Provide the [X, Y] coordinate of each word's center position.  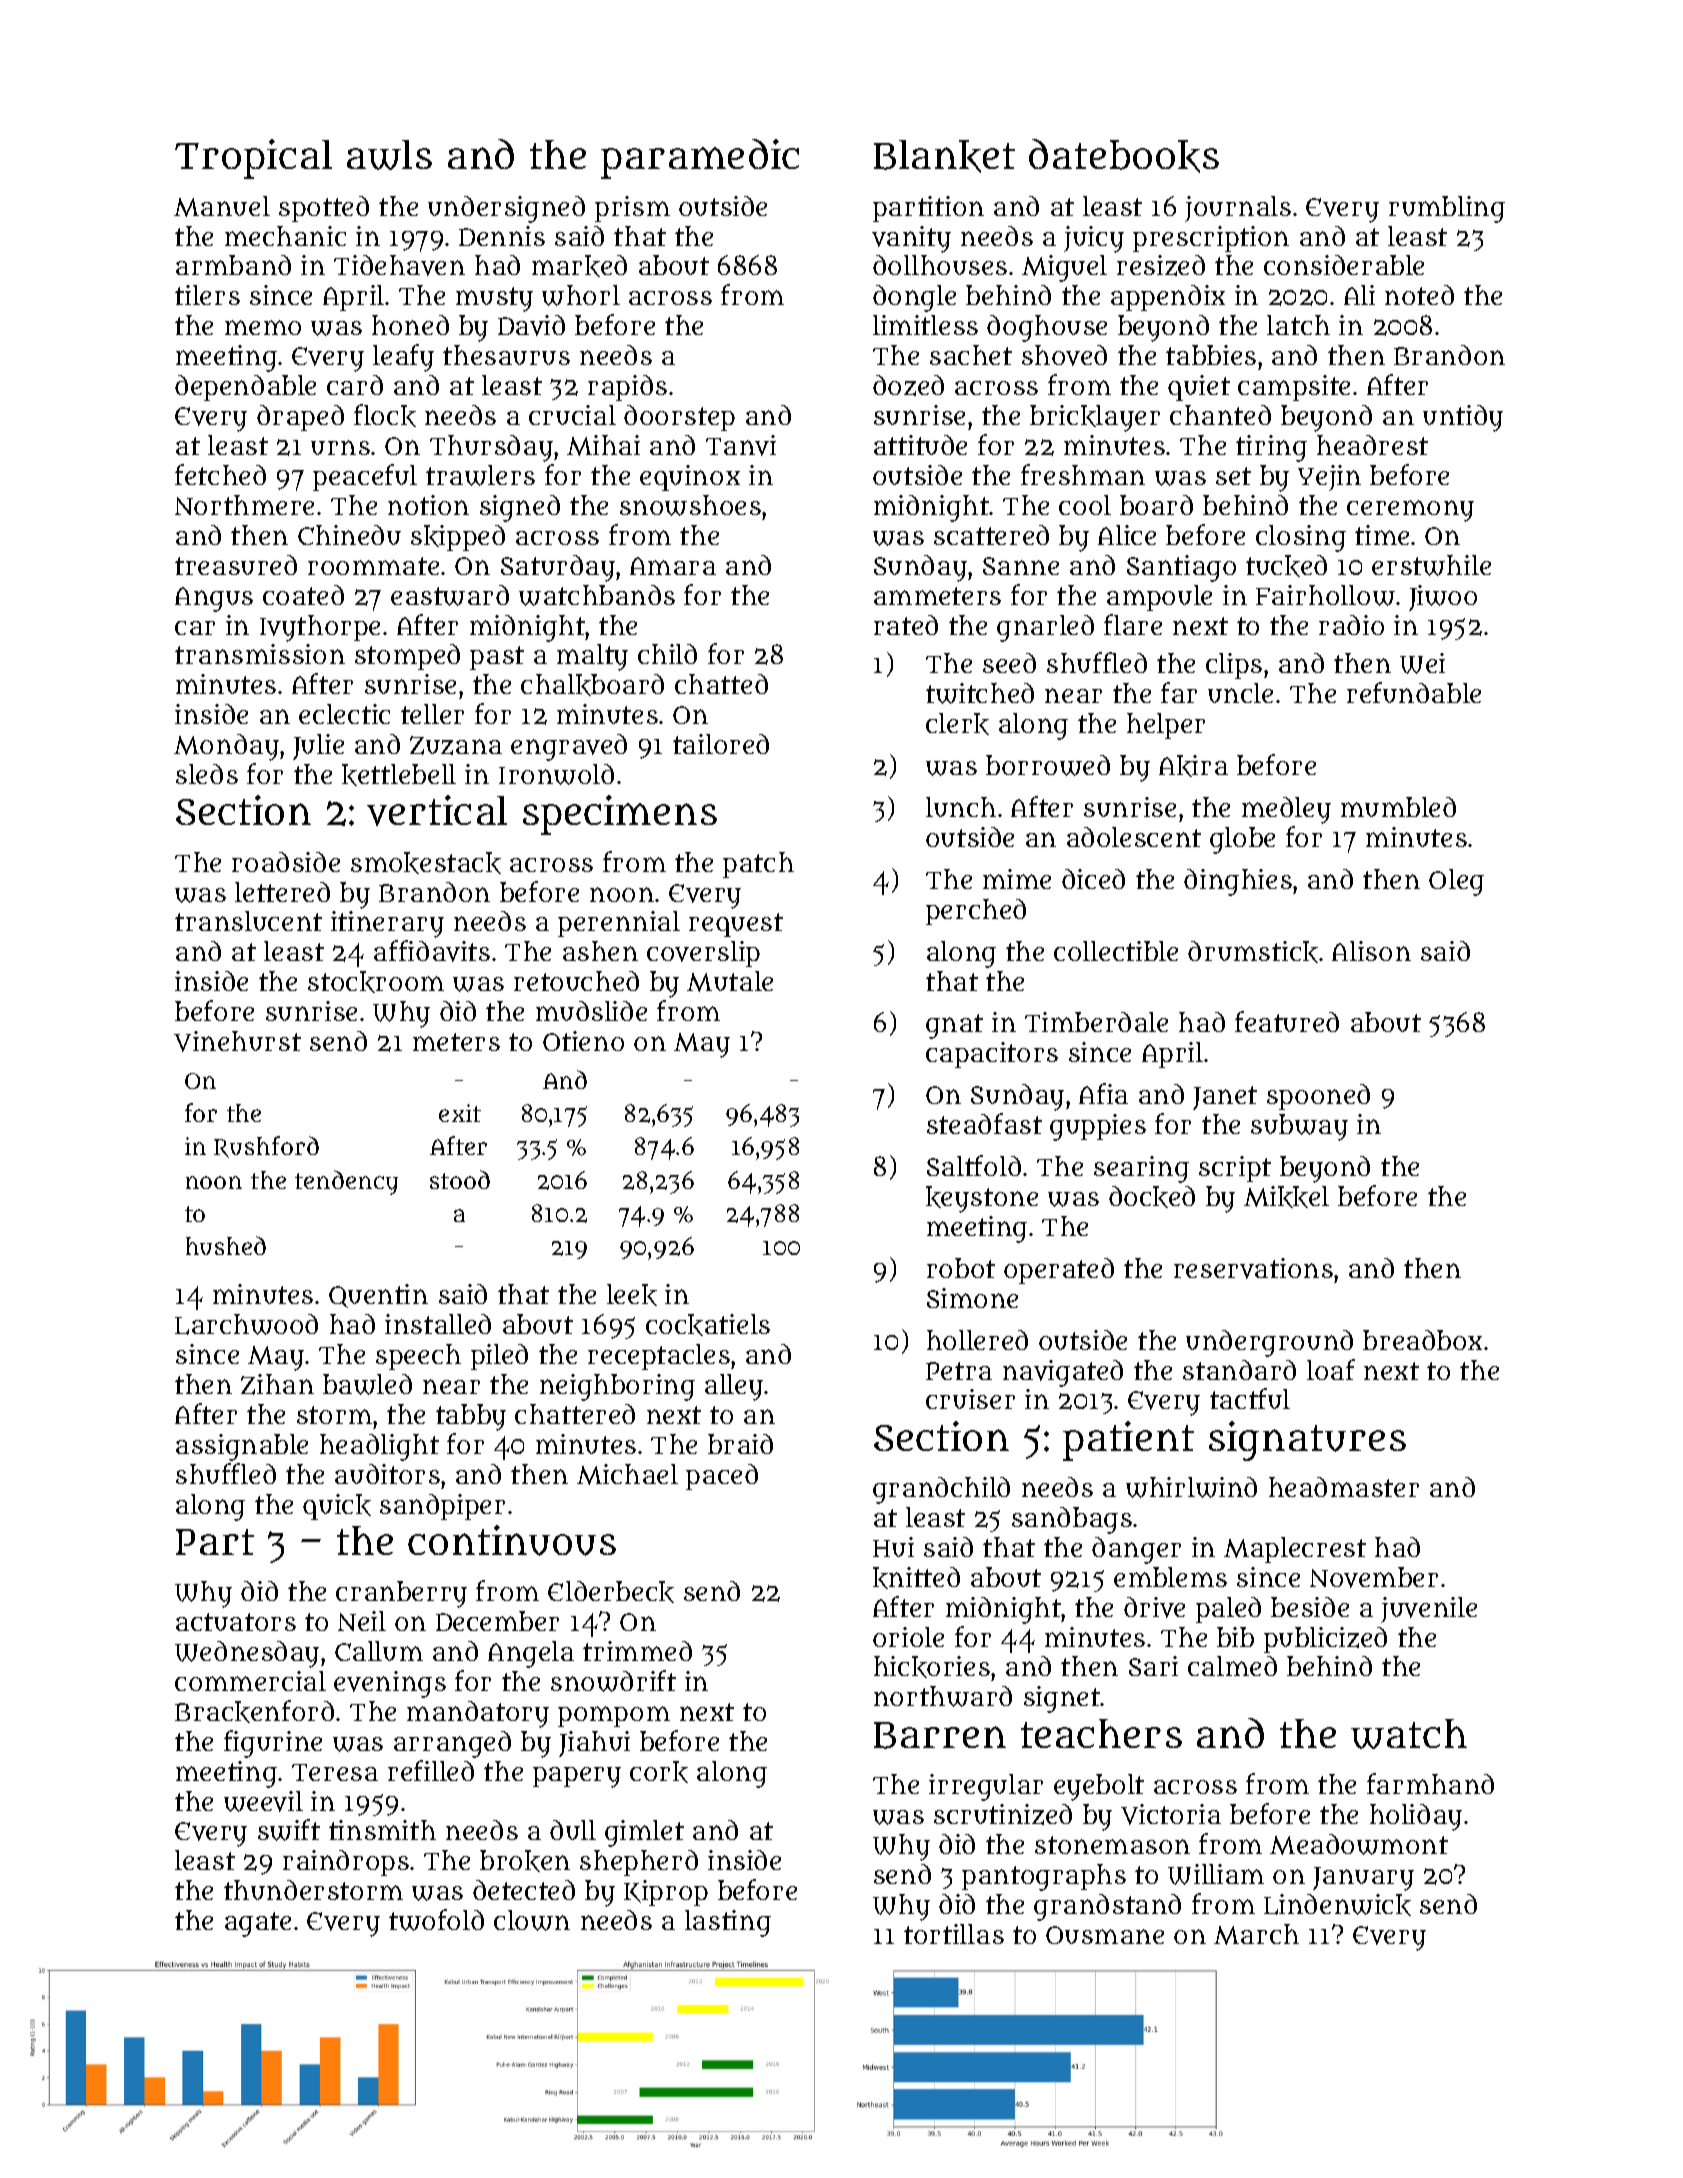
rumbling [1447, 209]
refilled [431, 1770]
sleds [207, 774]
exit [460, 1113]
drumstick [1253, 952]
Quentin [378, 1296]
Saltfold [974, 1165]
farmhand [1430, 1783]
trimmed [637, 1651]
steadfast [984, 1123]
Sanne [1021, 566]
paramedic [700, 159]
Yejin [1329, 478]
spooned [1318, 1097]
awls [389, 155]
